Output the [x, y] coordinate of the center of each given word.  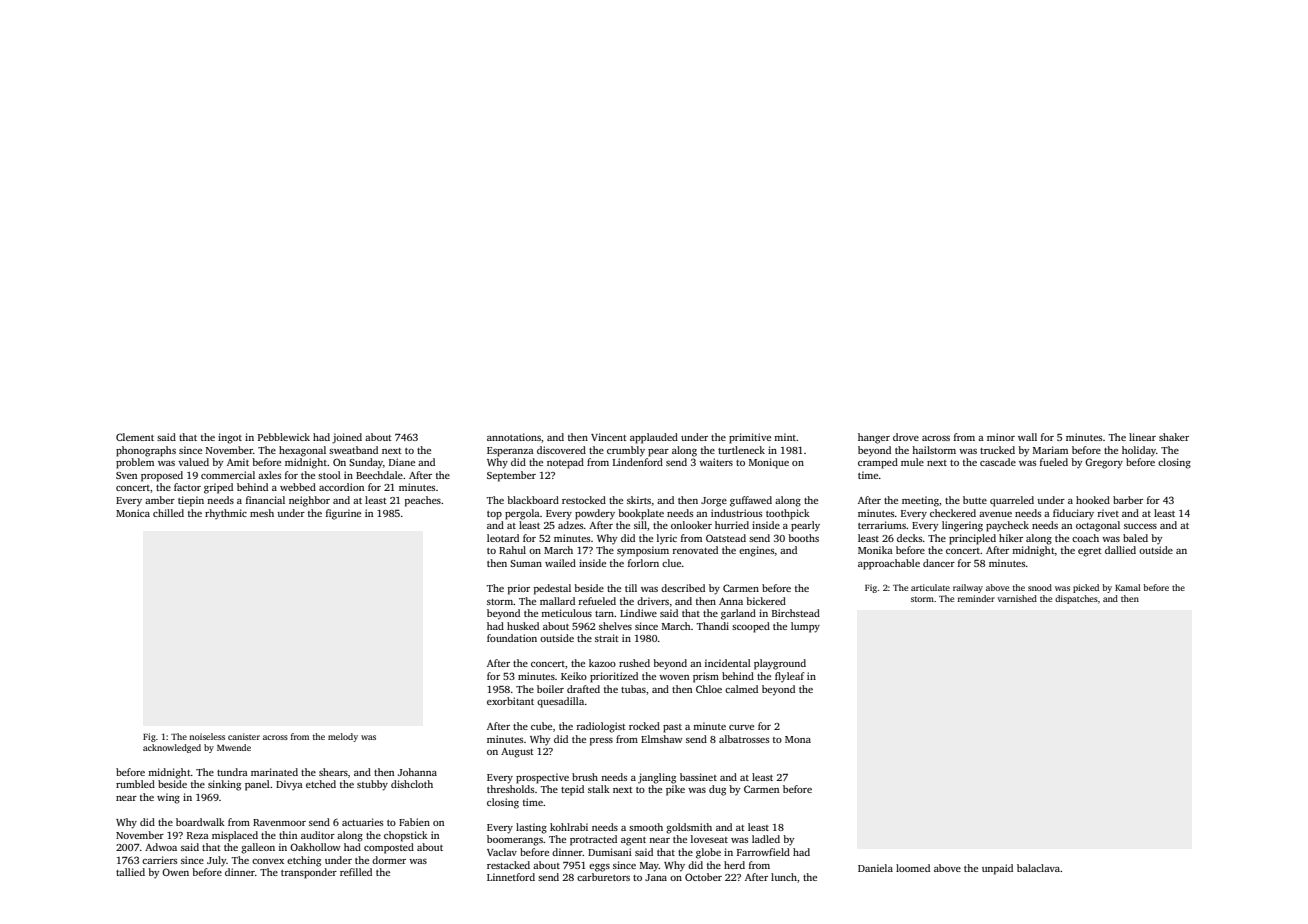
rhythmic [226, 514]
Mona [798, 739]
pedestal [552, 589]
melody [343, 737]
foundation [512, 638]
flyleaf [790, 677]
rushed [634, 663]
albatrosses [744, 739]
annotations [514, 437]
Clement [135, 437]
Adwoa [161, 847]
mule [912, 462]
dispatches [1076, 599]
